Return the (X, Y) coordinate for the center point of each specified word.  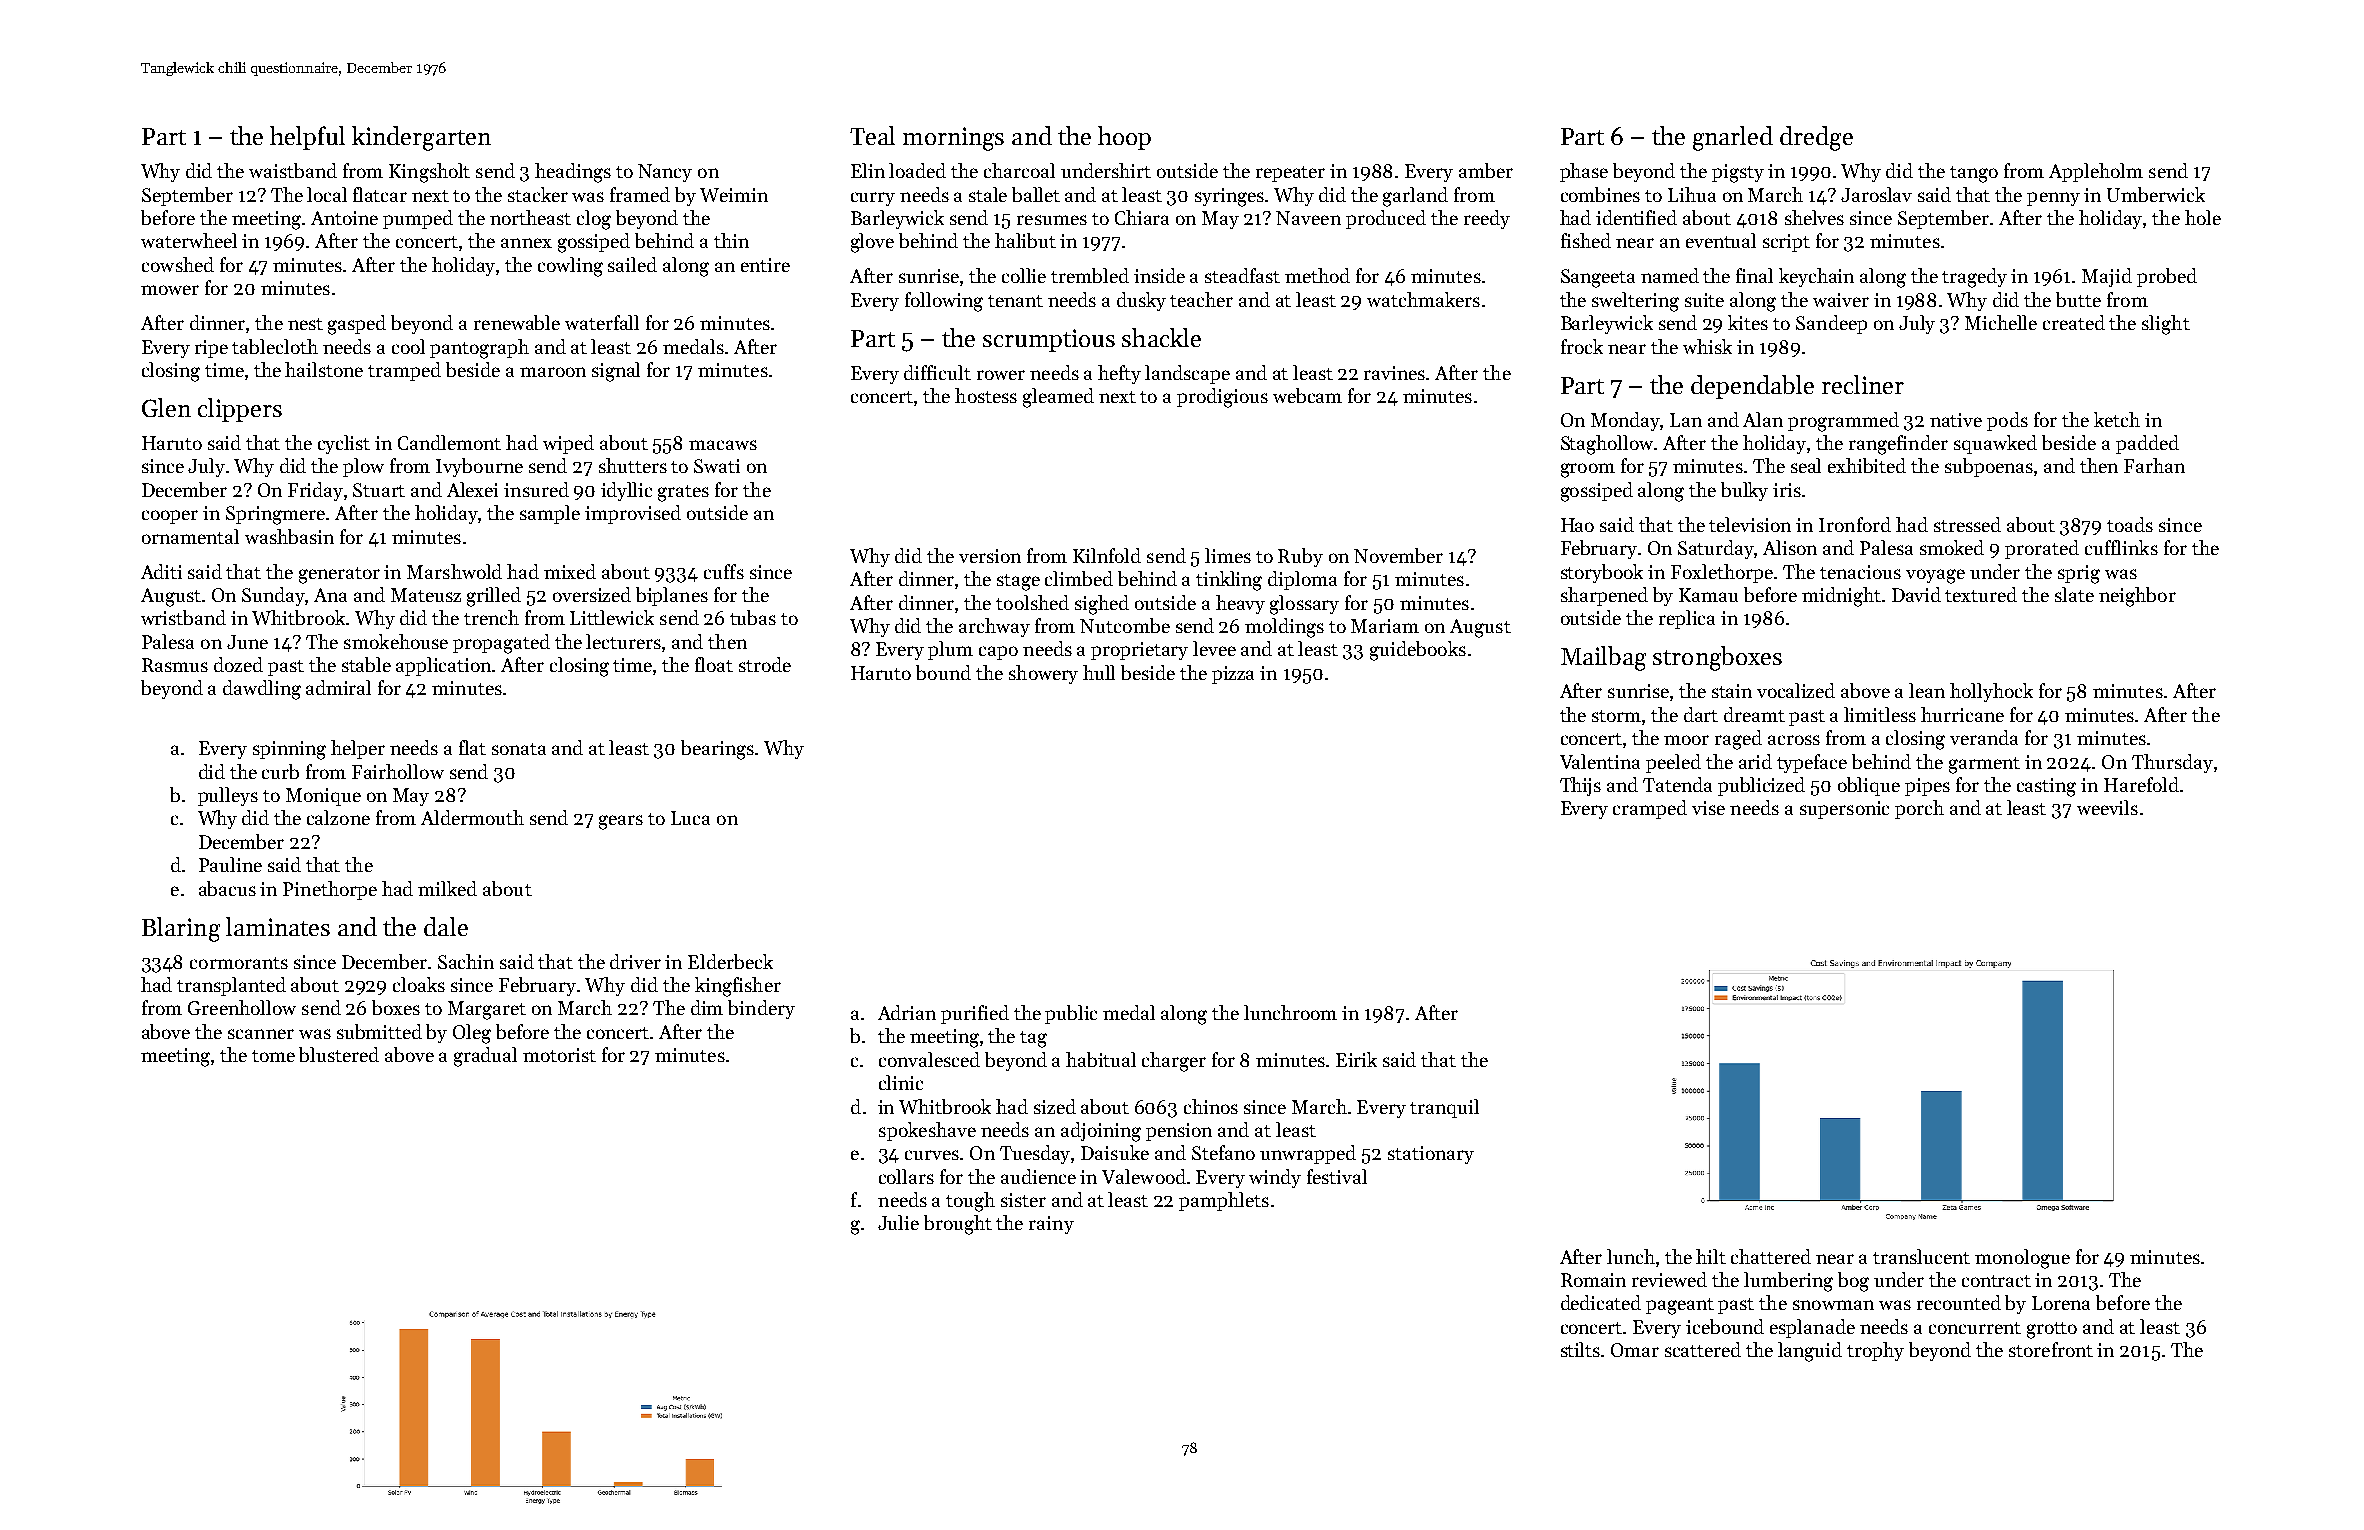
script (1786, 243)
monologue (2022, 1259)
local (327, 194)
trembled (1090, 275)
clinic (901, 1082)
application (443, 666)
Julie (898, 1222)
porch (1919, 809)
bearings (717, 750)
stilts (1580, 1349)
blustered (339, 1054)
